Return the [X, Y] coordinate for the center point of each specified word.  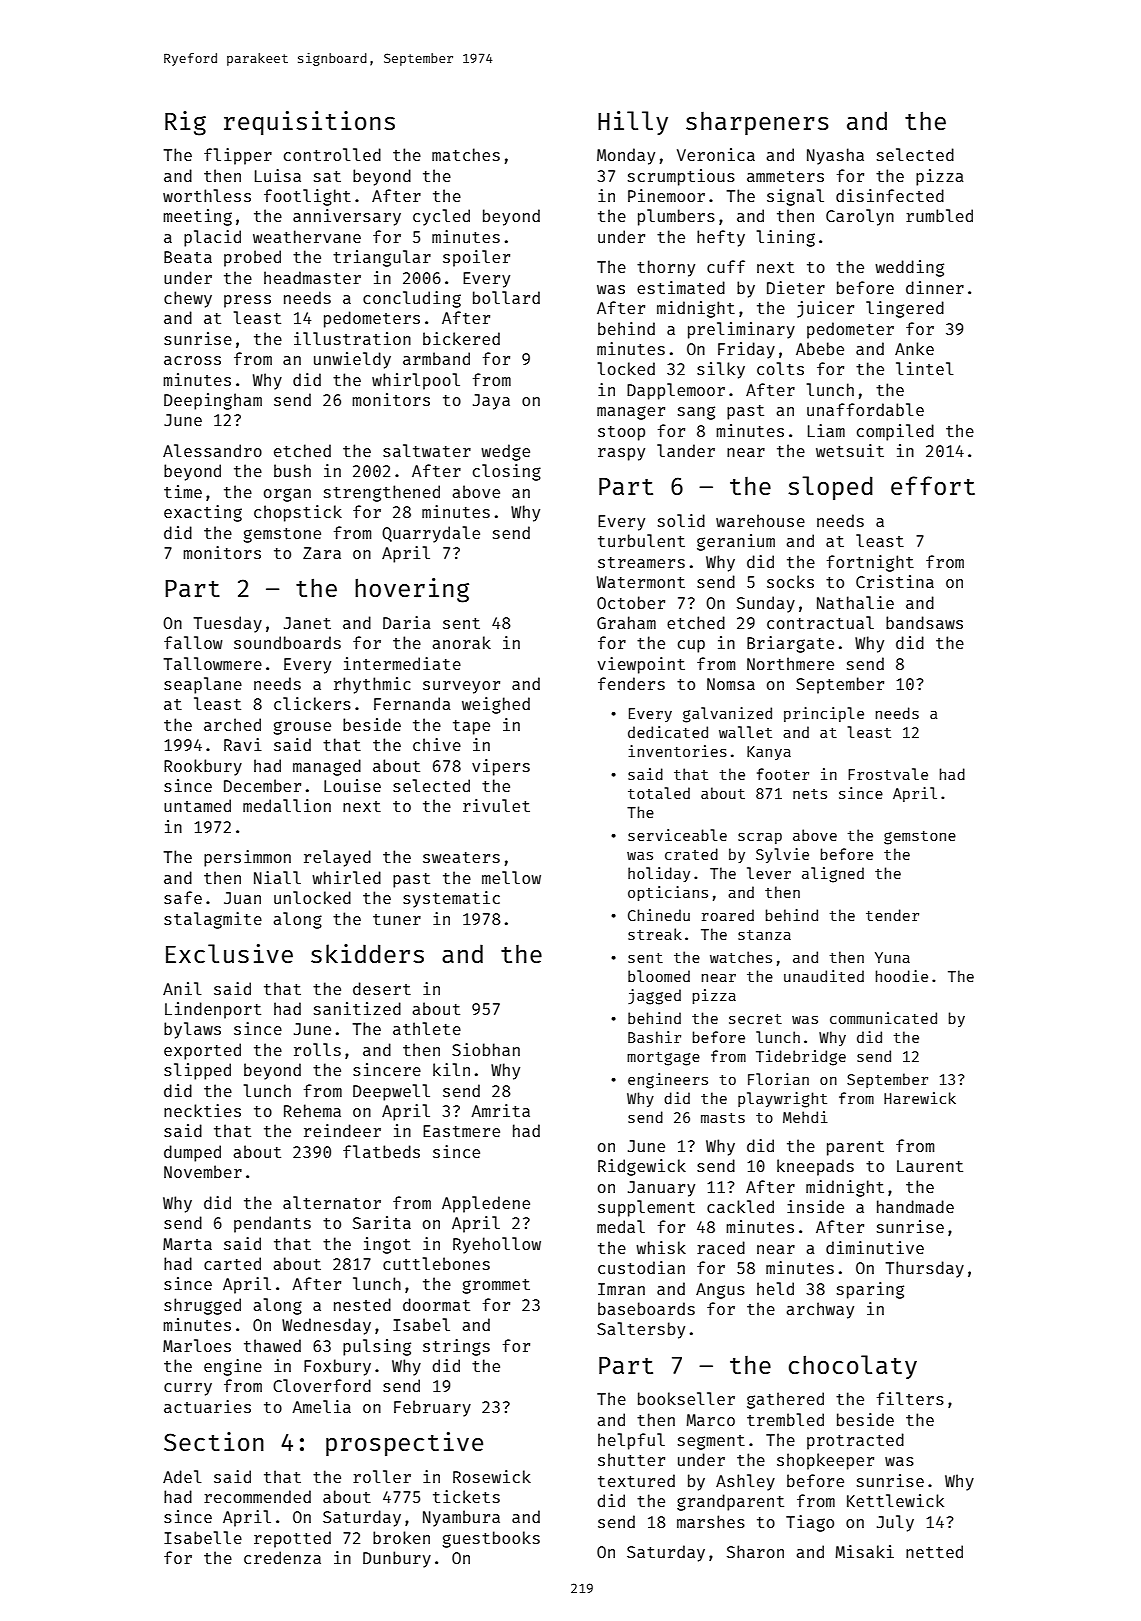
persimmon [247, 858]
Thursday [924, 1269]
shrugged [202, 1306]
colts [780, 368]
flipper [238, 156]
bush [292, 470]
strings [456, 1347]
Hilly [633, 123]
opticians [668, 893]
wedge [505, 452]
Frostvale [888, 774]
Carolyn [860, 217]
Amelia [321, 1406]
